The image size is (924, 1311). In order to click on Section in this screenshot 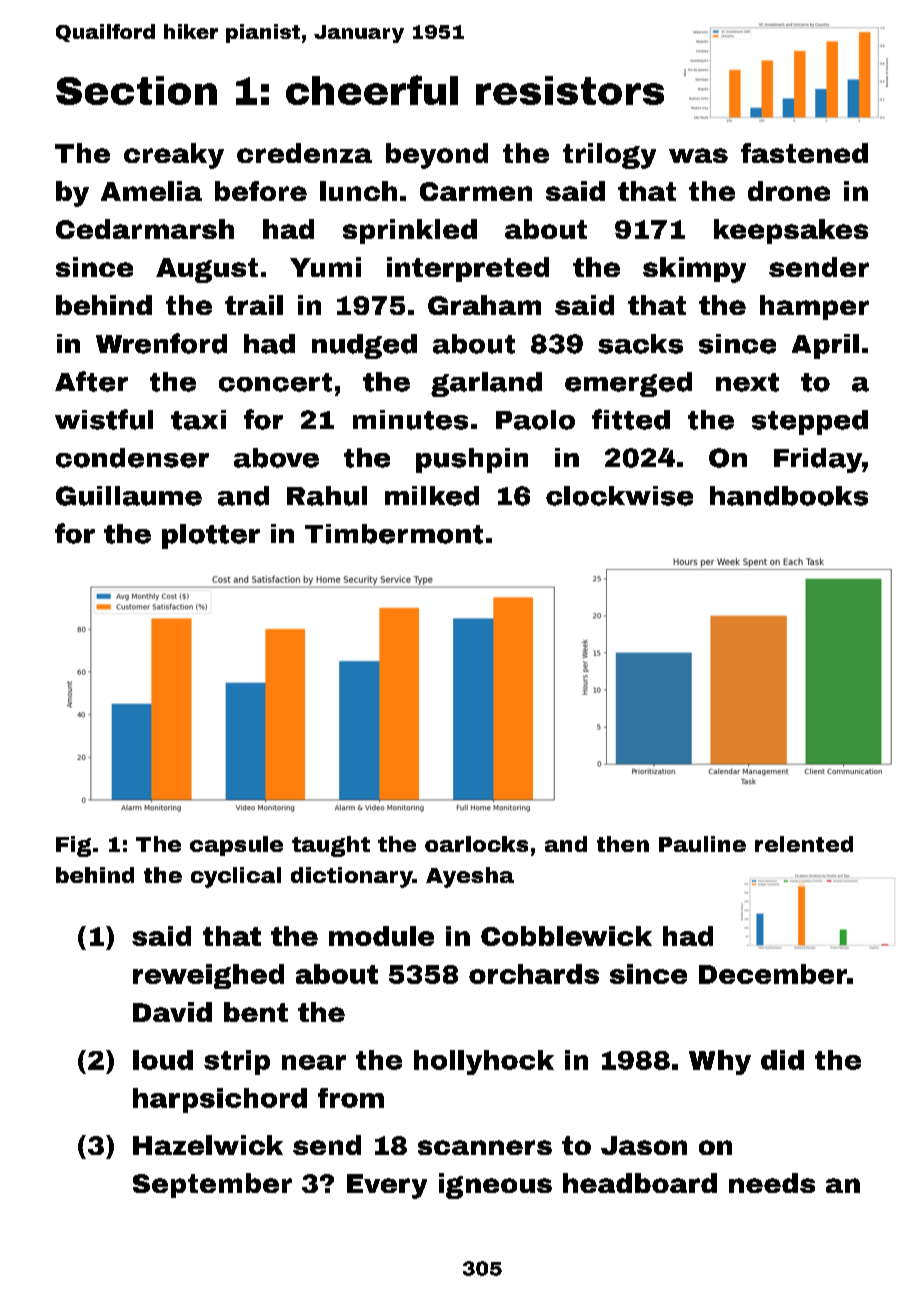, I will do `click(136, 90)`.
